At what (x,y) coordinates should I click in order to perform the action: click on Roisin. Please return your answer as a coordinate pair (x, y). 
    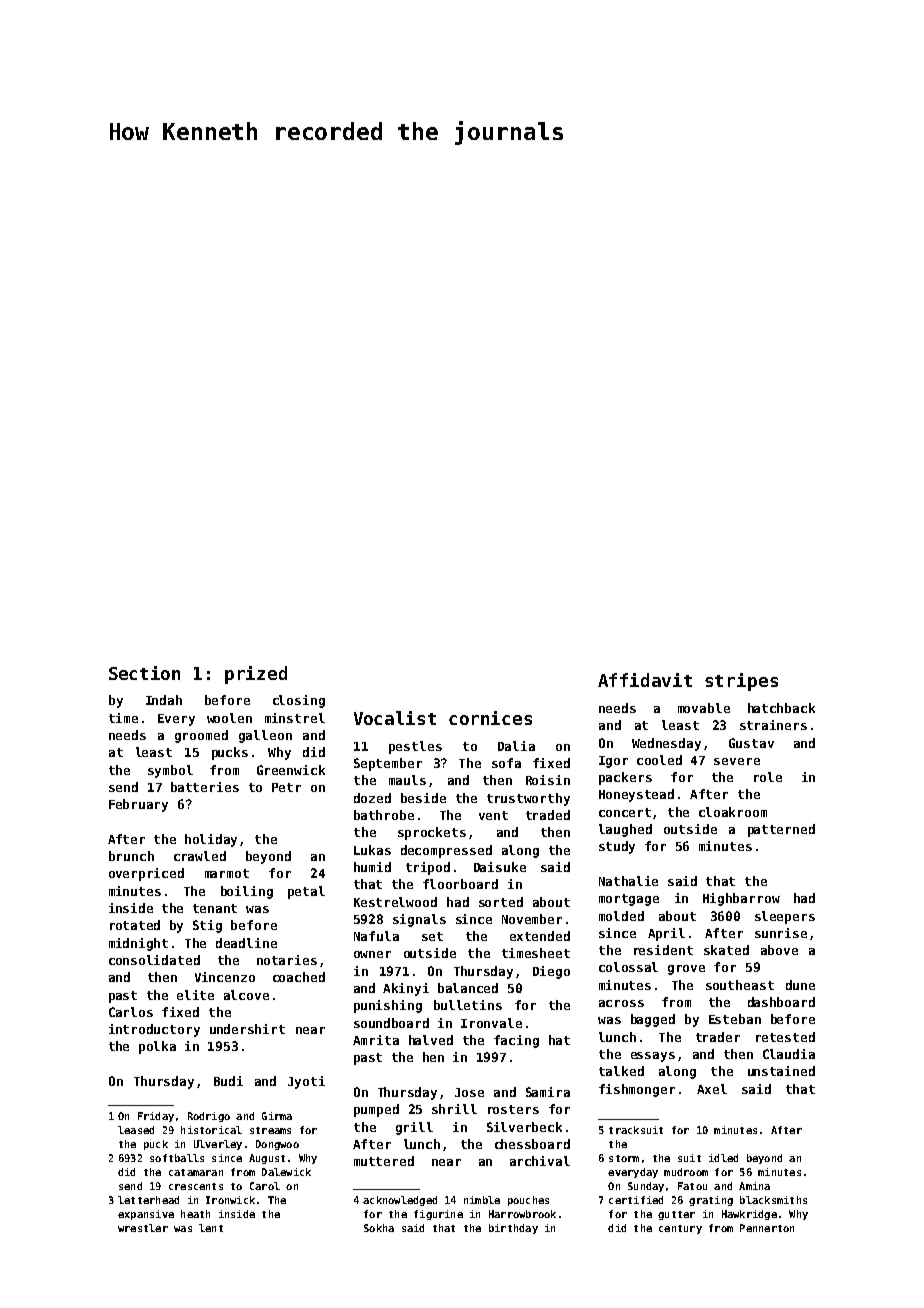
    Looking at the image, I should click on (548, 780).
